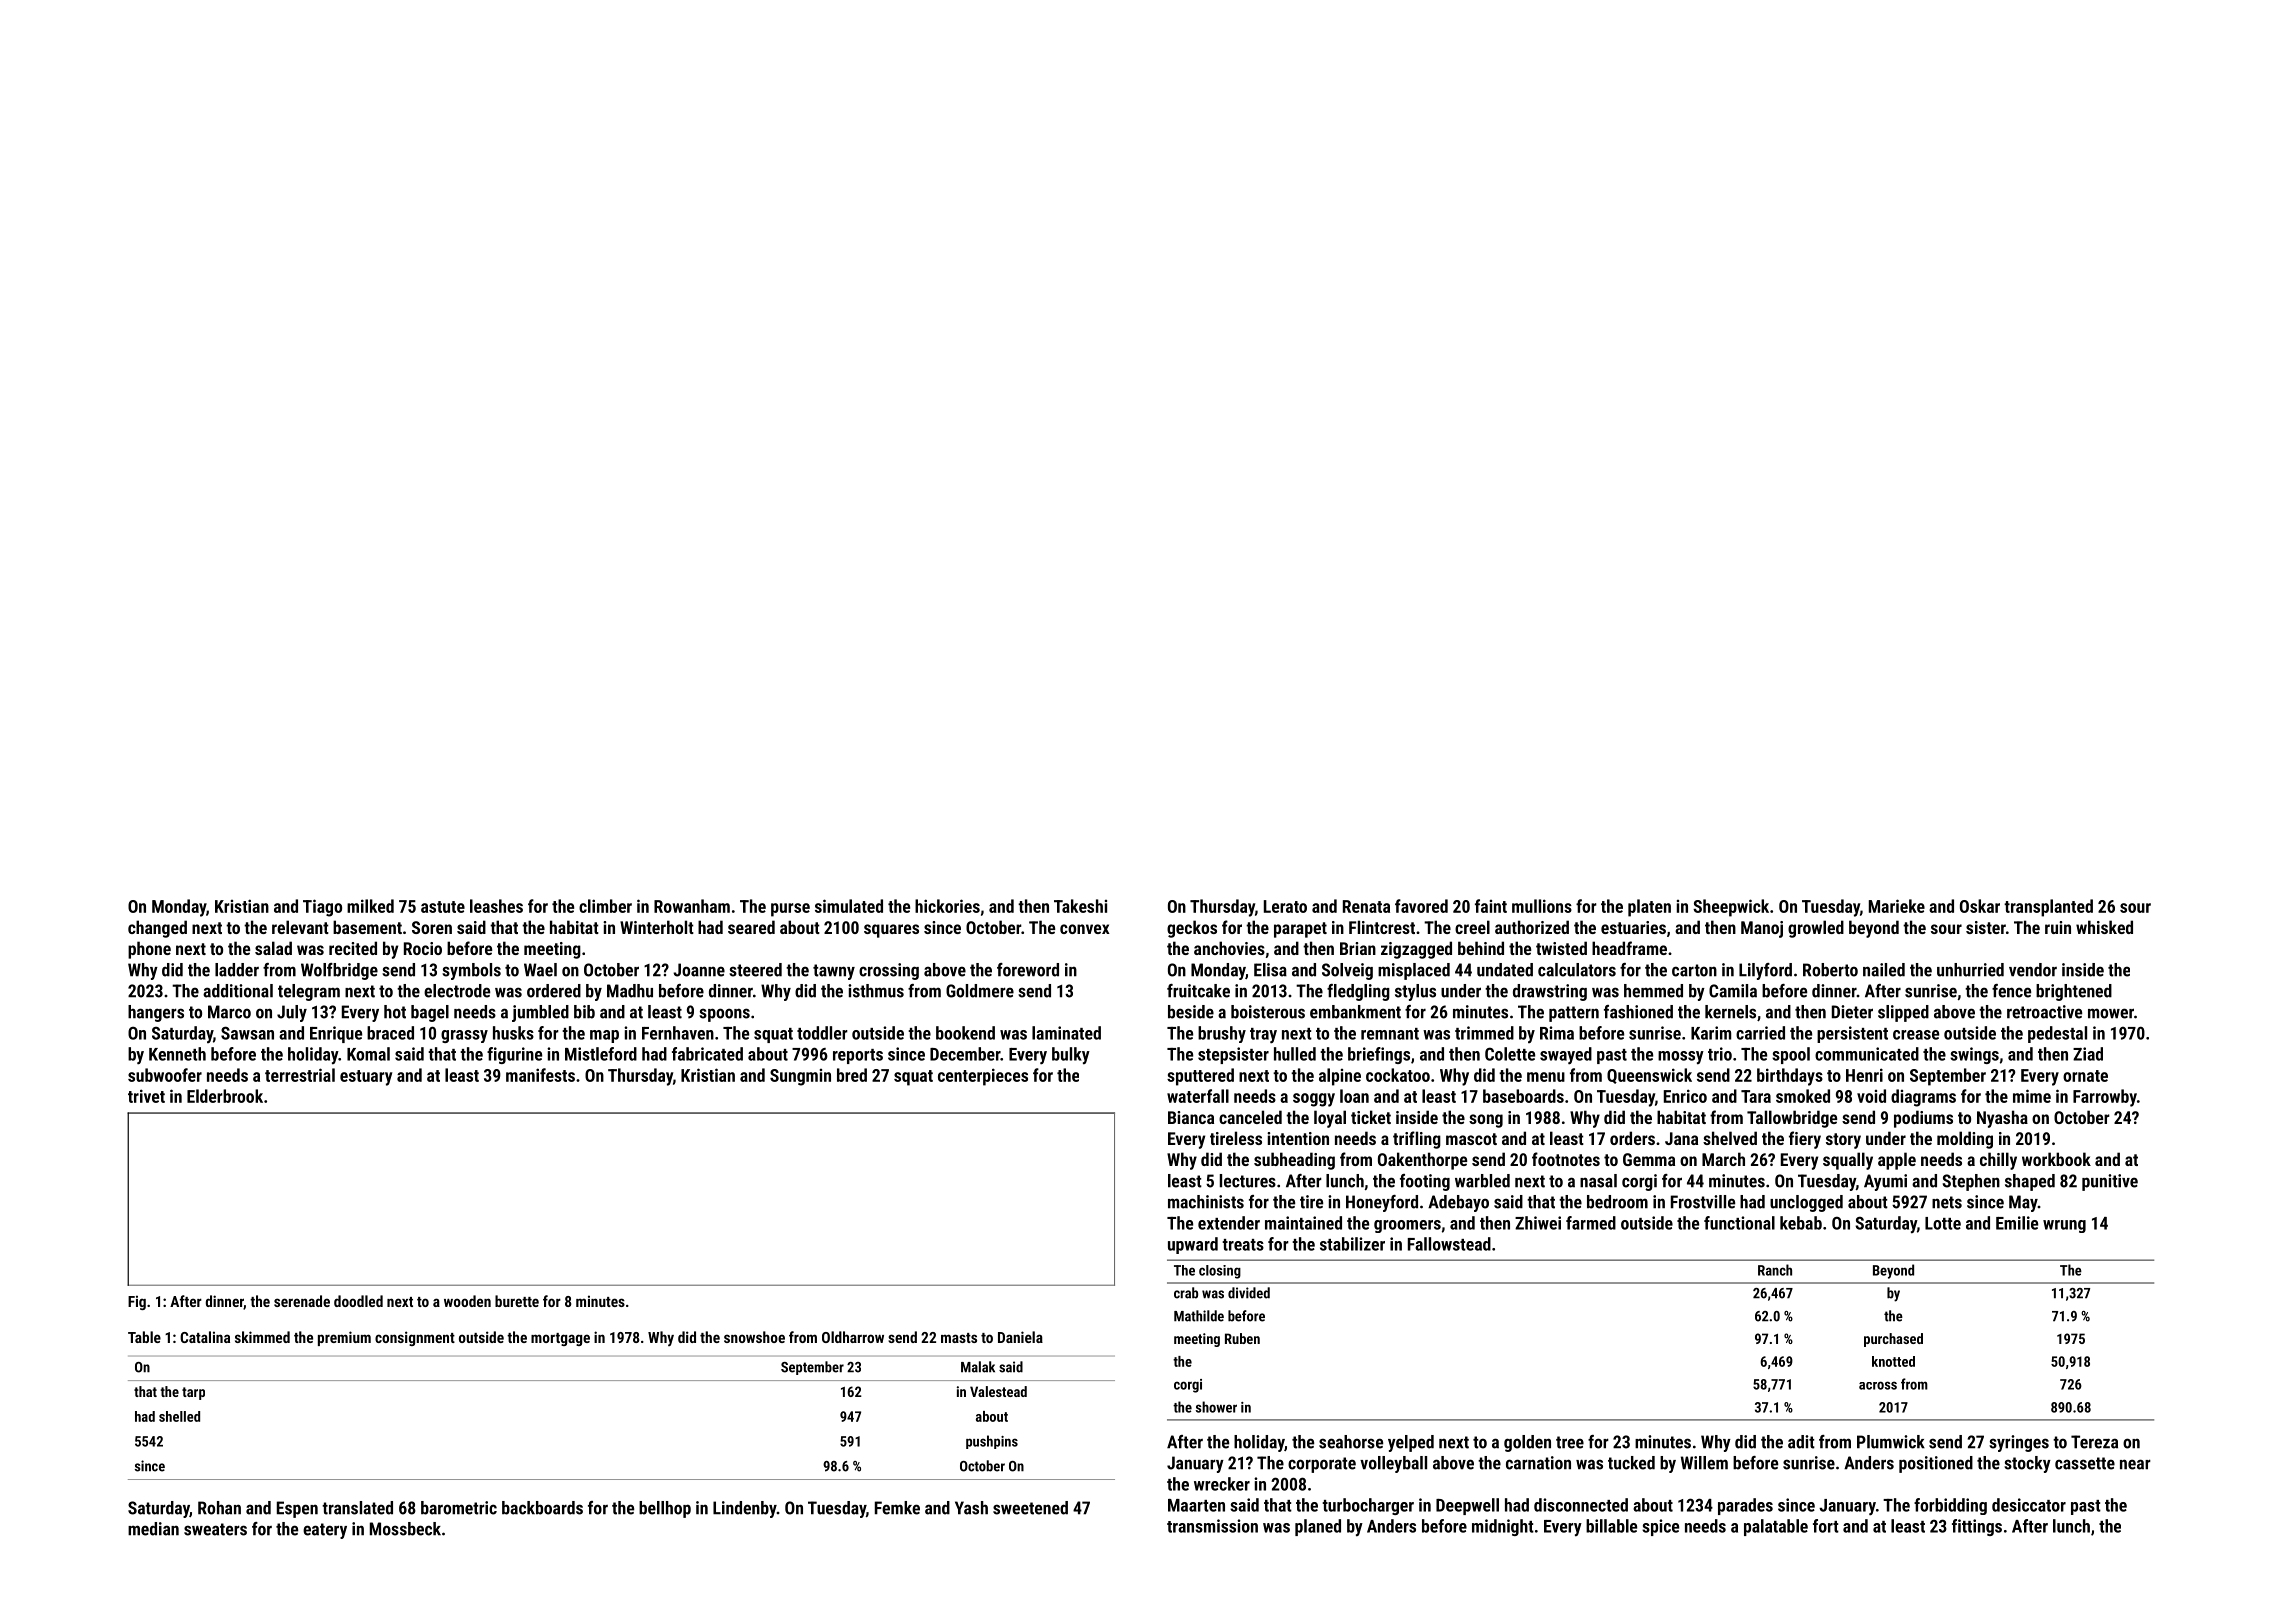  I want to click on eatery, so click(325, 1531).
